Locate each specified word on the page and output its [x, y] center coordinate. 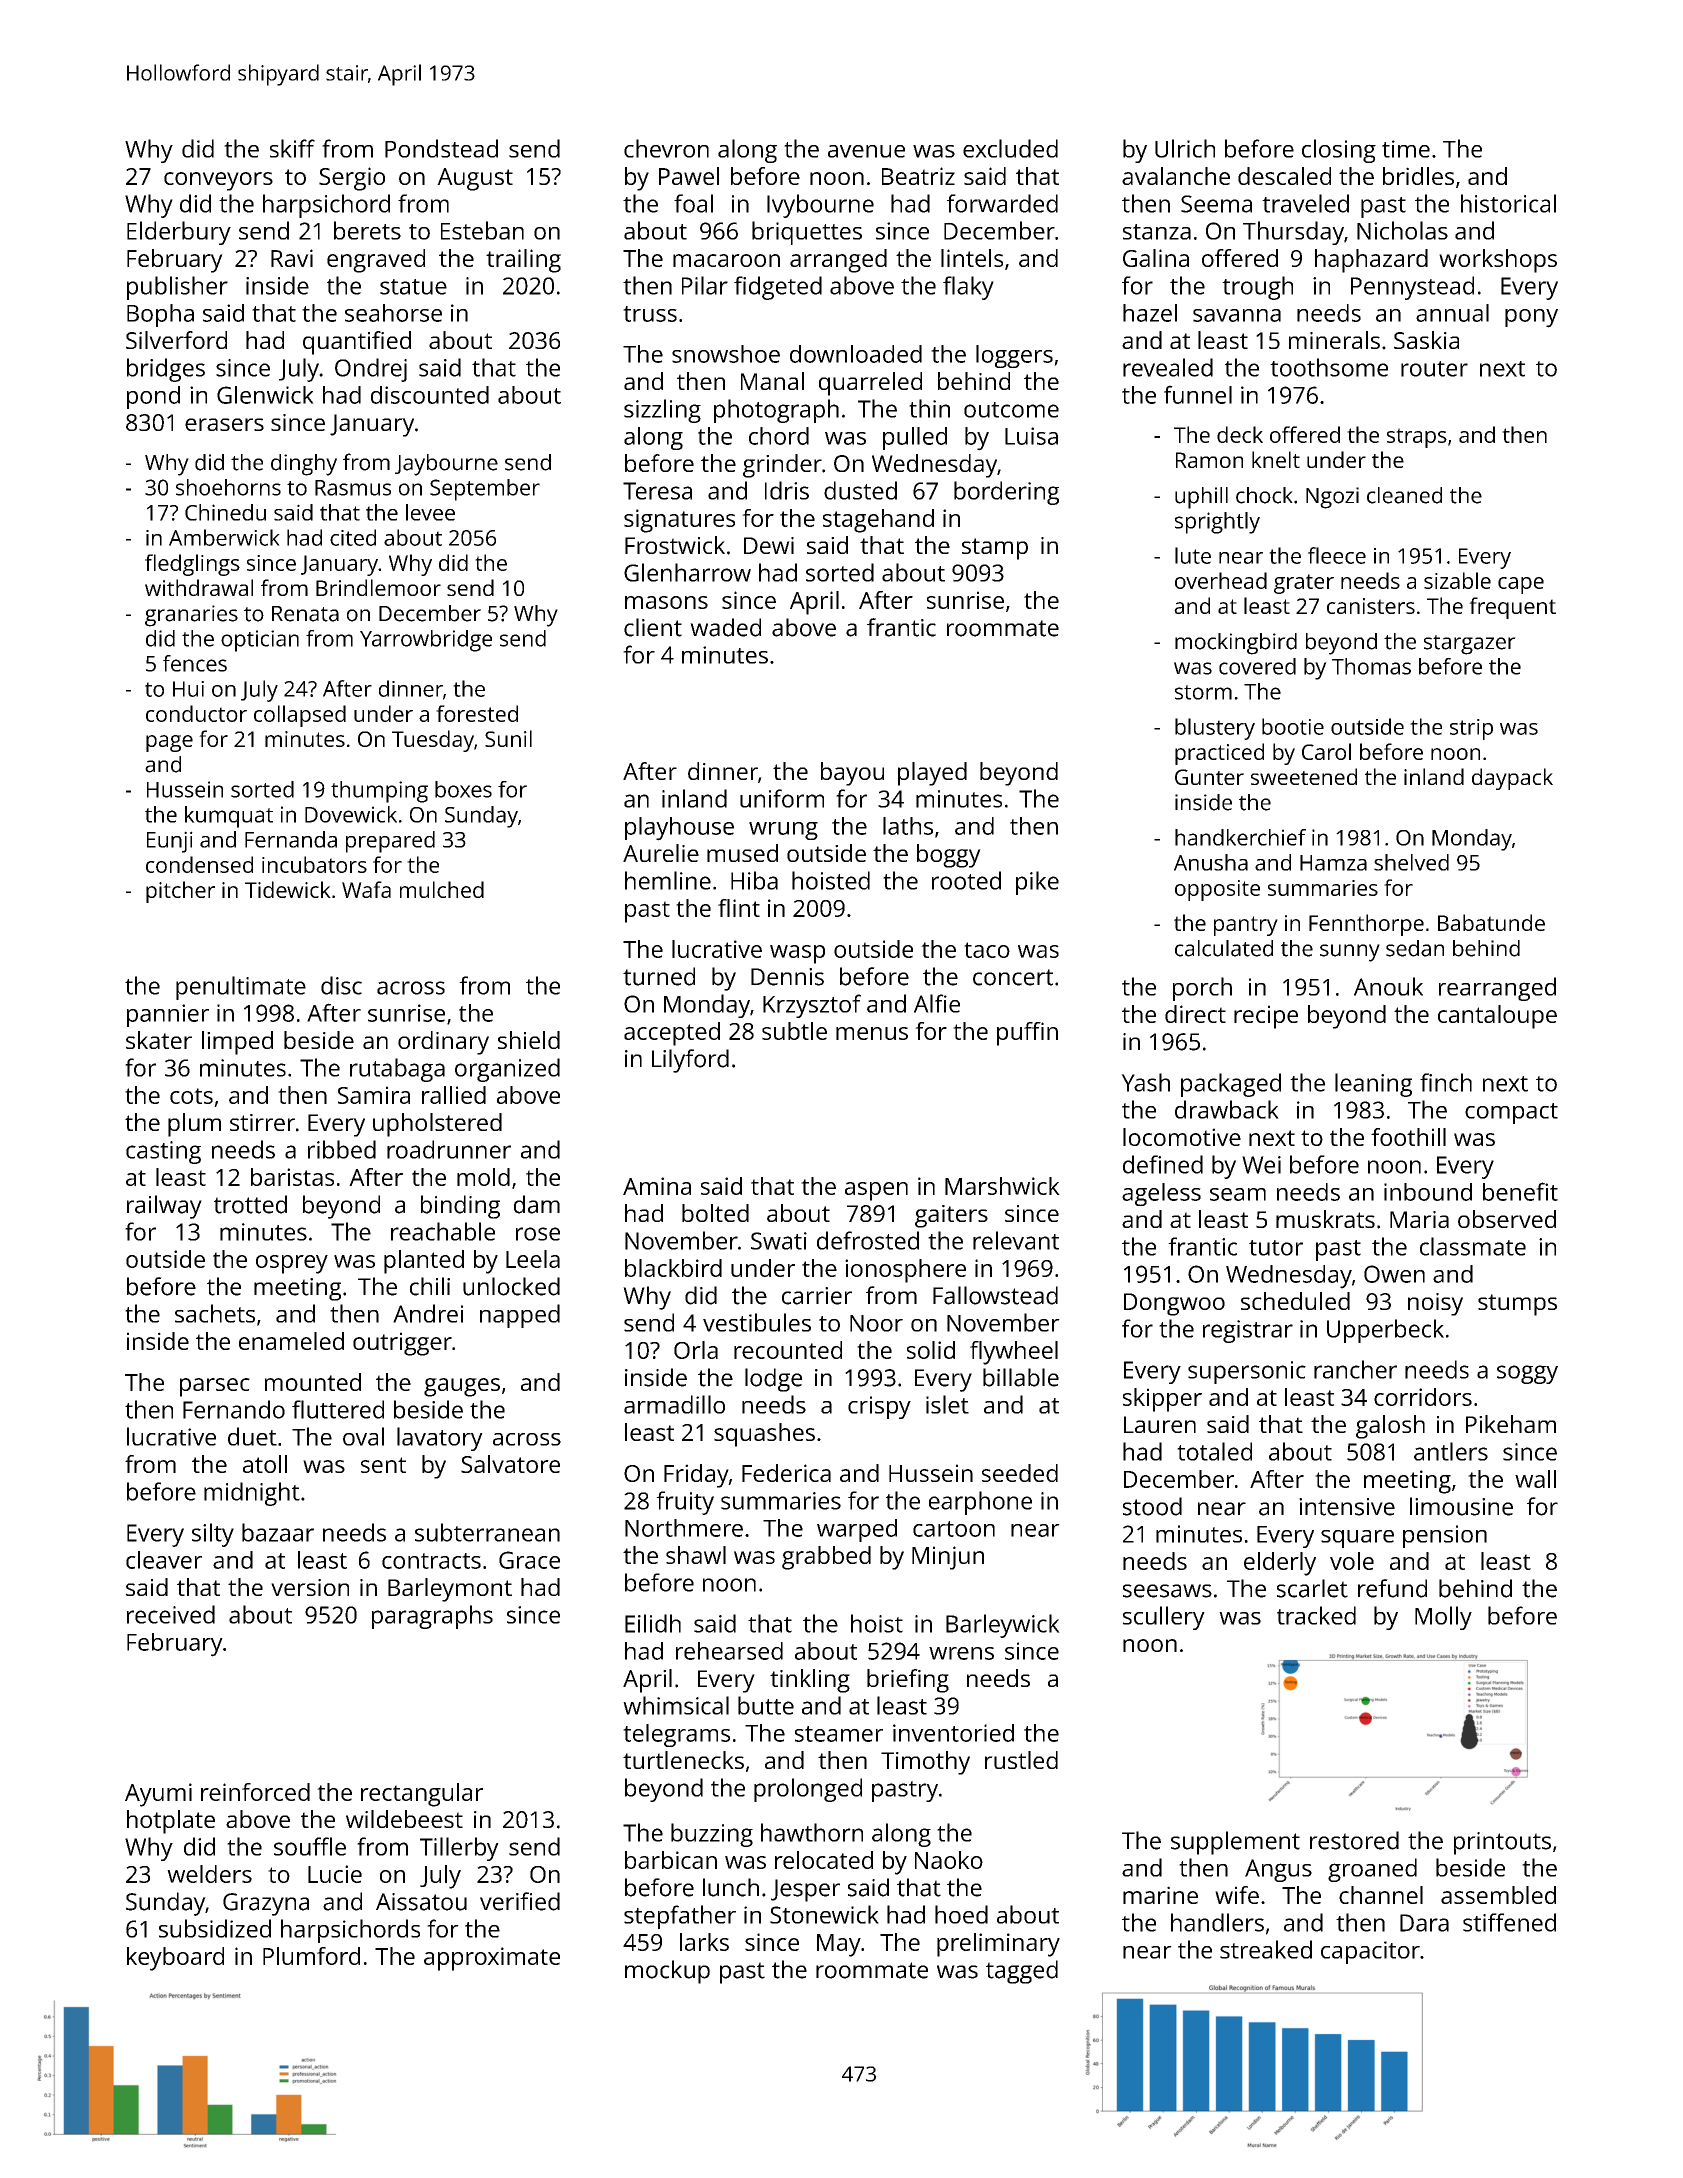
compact [1511, 1113]
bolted [715, 1213]
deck [1240, 434]
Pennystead [1412, 288]
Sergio [352, 179]
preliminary [998, 1945]
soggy [1527, 1374]
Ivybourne [820, 206]
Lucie [335, 1874]
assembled [1498, 1895]
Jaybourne [446, 465]
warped [857, 1530]
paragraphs [432, 1617]
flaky [968, 288]
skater [159, 1040]
